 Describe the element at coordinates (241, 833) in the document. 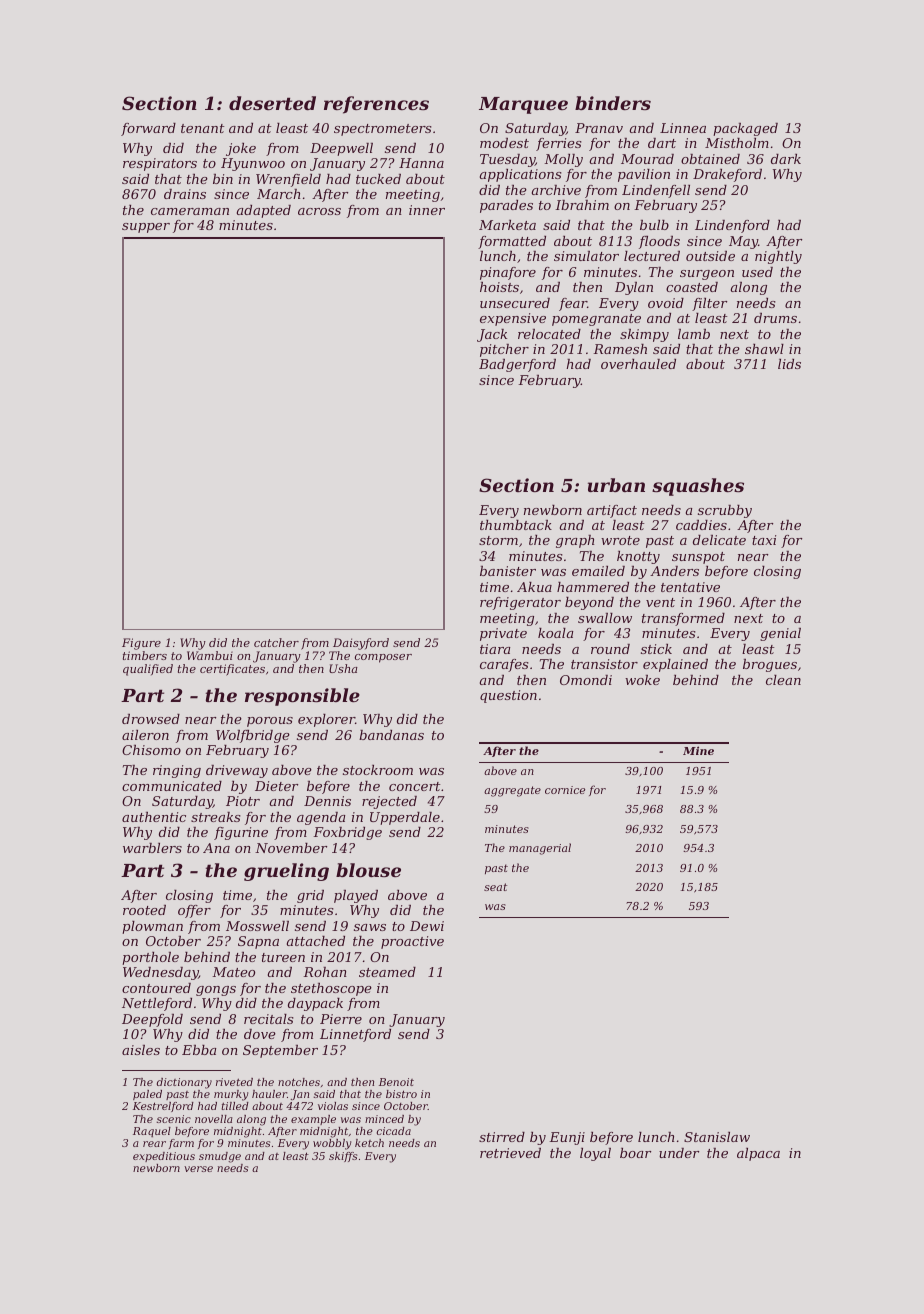

I see `figurine` at that location.
